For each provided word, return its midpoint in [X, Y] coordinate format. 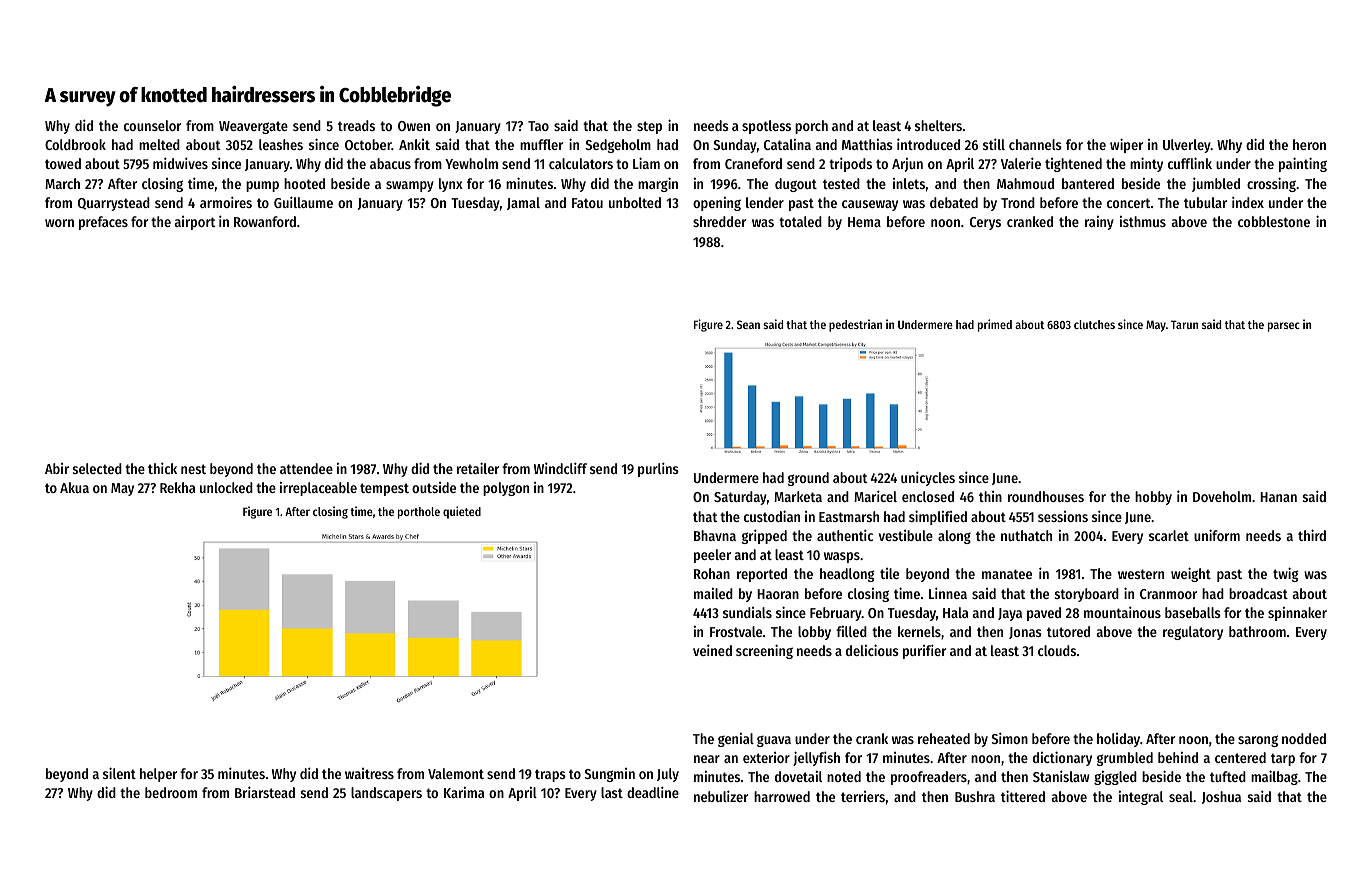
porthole [419, 513]
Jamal [523, 203]
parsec [1284, 327]
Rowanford [265, 221]
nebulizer [721, 796]
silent [119, 773]
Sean [748, 324]
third [1312, 535]
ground [808, 479]
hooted [304, 183]
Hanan [1278, 497]
